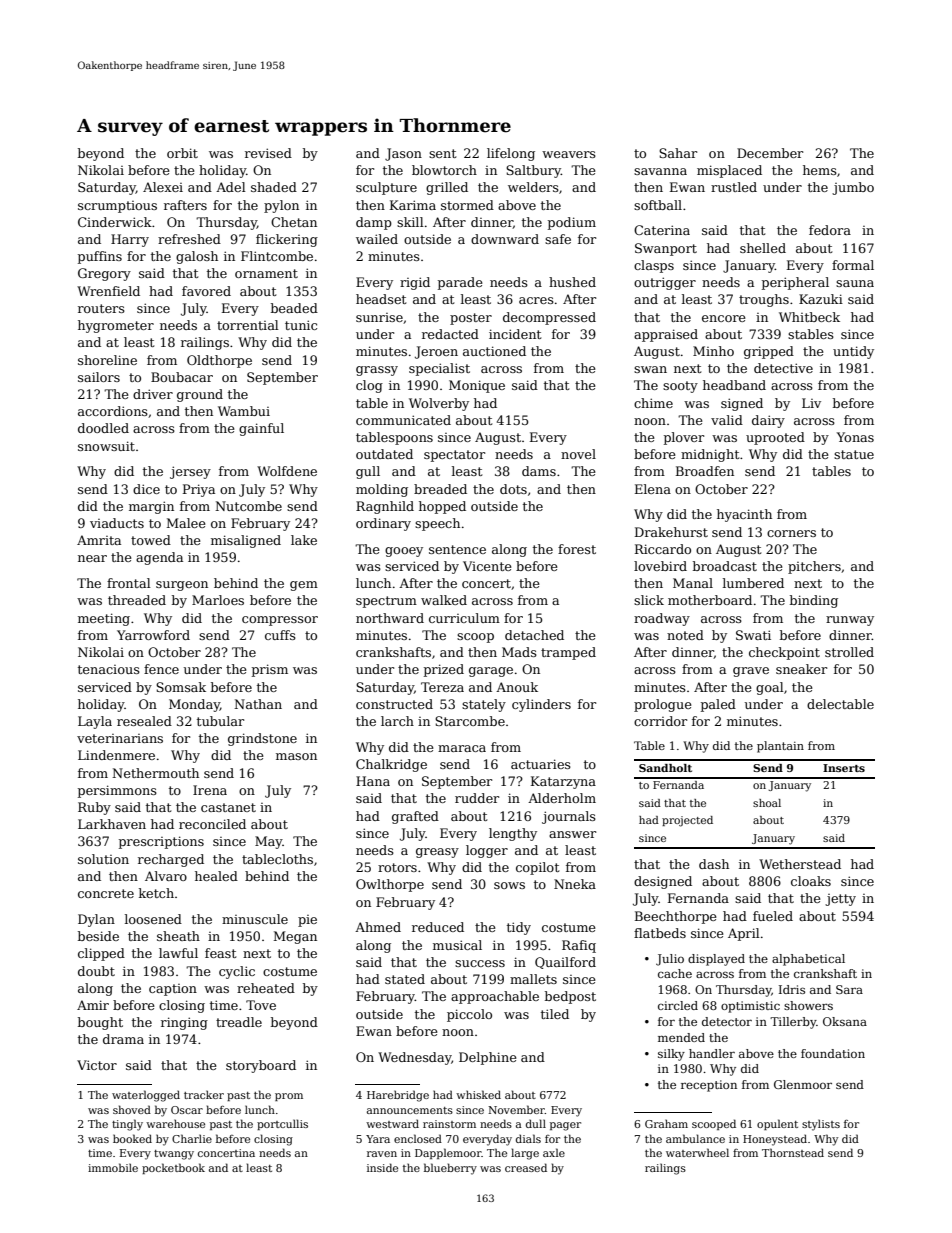  What do you see at coordinates (448, 1153) in the page?
I see `Dapplemoor` at bounding box center [448, 1153].
